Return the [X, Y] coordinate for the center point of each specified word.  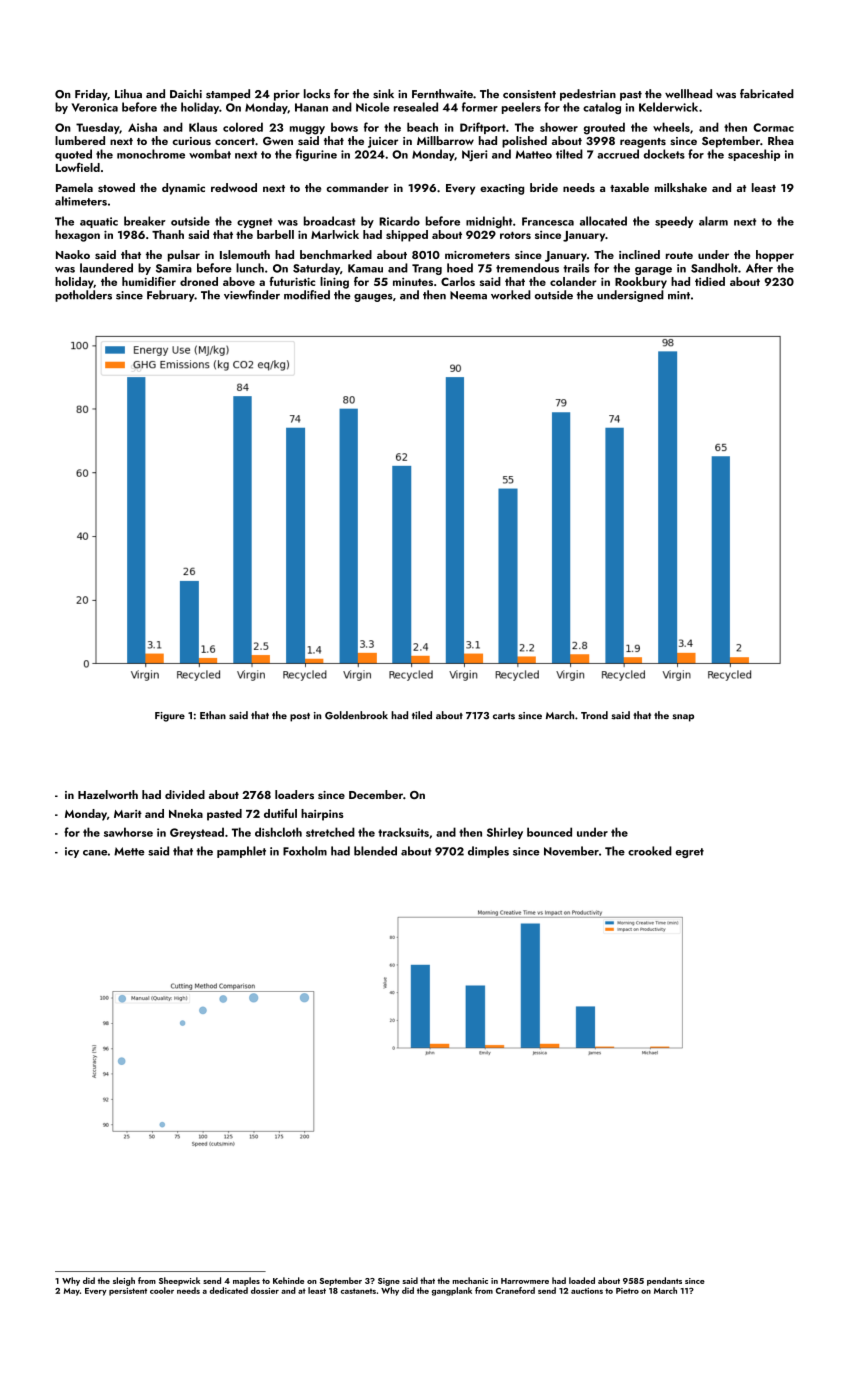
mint [679, 295]
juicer [383, 142]
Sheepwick [179, 1281]
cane [95, 853]
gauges [373, 298]
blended [375, 851]
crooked [650, 851]
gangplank [452, 1291]
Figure [170, 717]
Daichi [186, 93]
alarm [713, 221]
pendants [664, 1281]
